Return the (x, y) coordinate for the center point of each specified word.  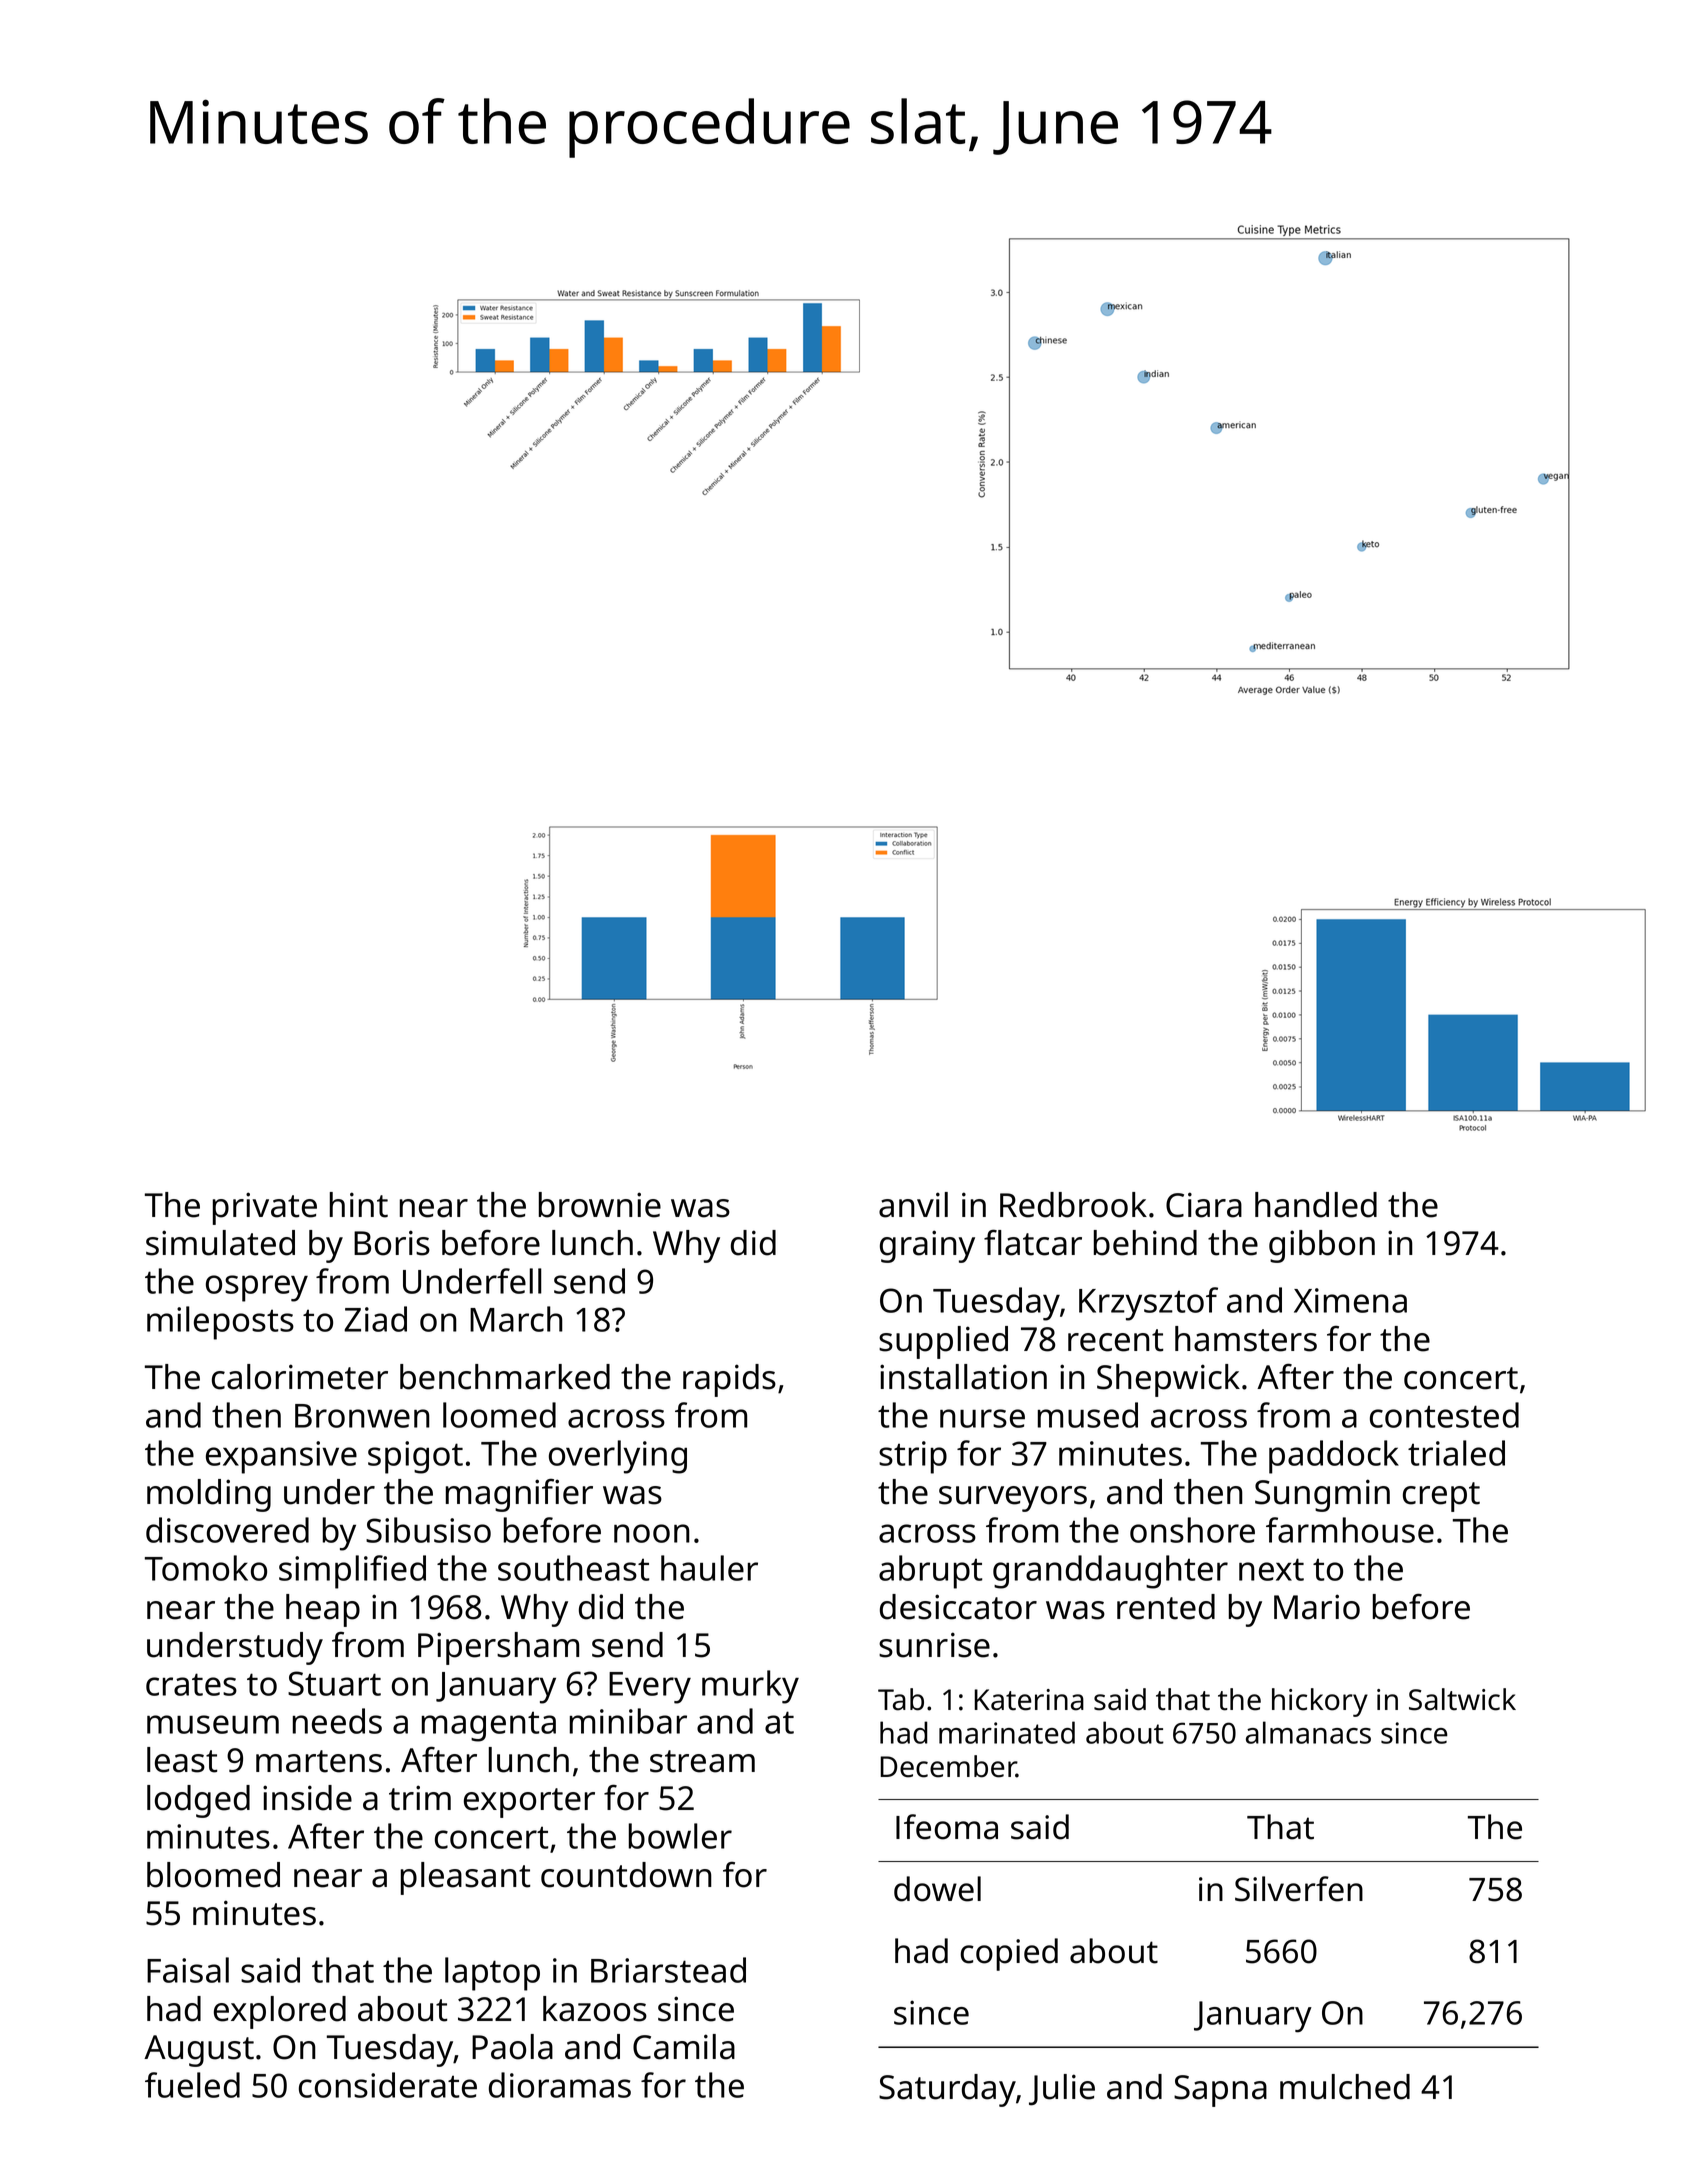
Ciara (1204, 1205)
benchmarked (505, 1377)
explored (280, 2012)
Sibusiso (428, 1530)
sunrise (934, 1645)
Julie (1062, 2090)
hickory (1320, 1702)
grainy (927, 1246)
